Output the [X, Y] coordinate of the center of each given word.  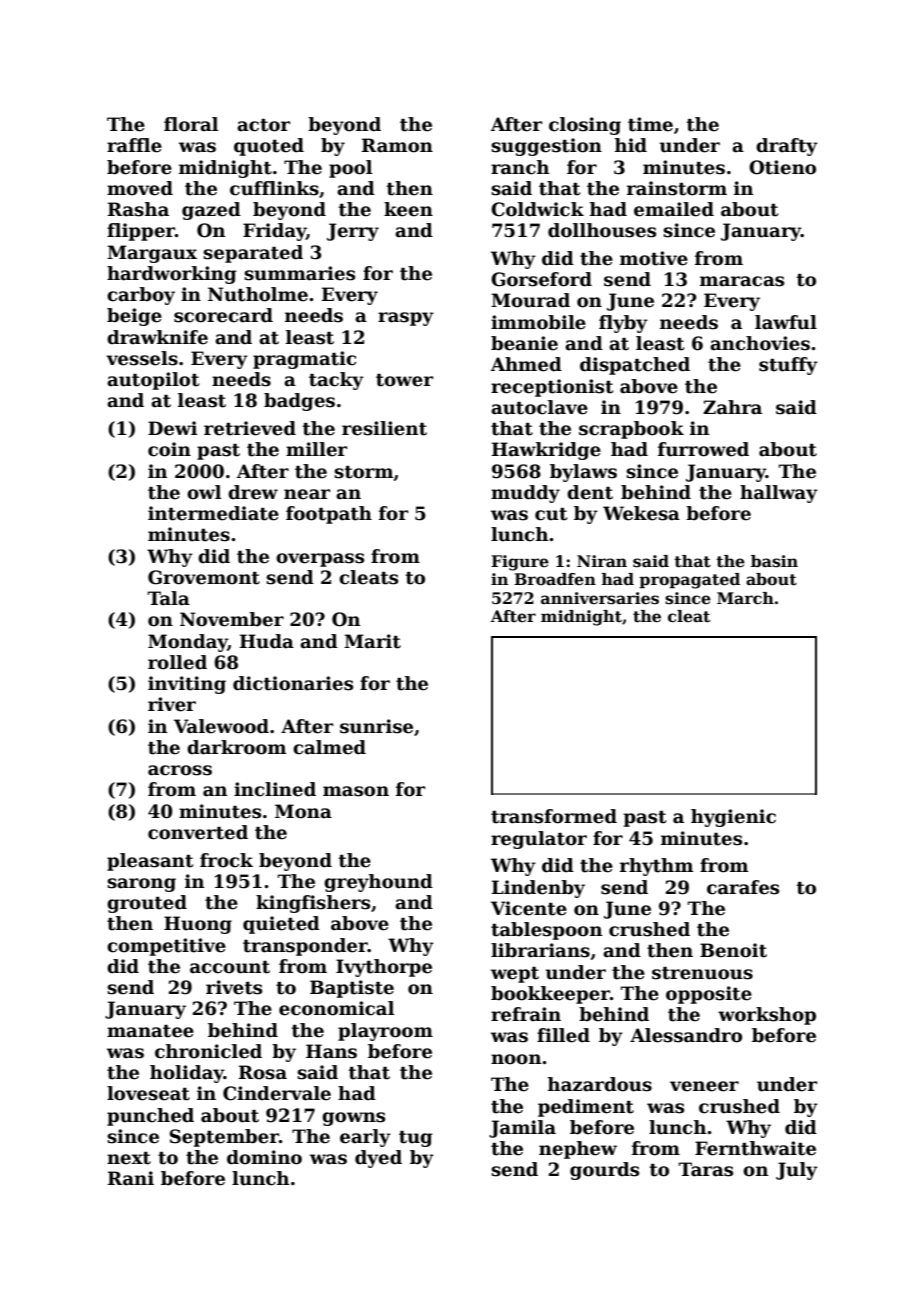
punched [150, 1117]
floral [191, 124]
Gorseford [541, 279]
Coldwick [537, 209]
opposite [709, 995]
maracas [742, 281]
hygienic [733, 818]
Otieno [782, 167]
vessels [142, 358]
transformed [554, 816]
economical [336, 1008]
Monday [188, 643]
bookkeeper [550, 995]
